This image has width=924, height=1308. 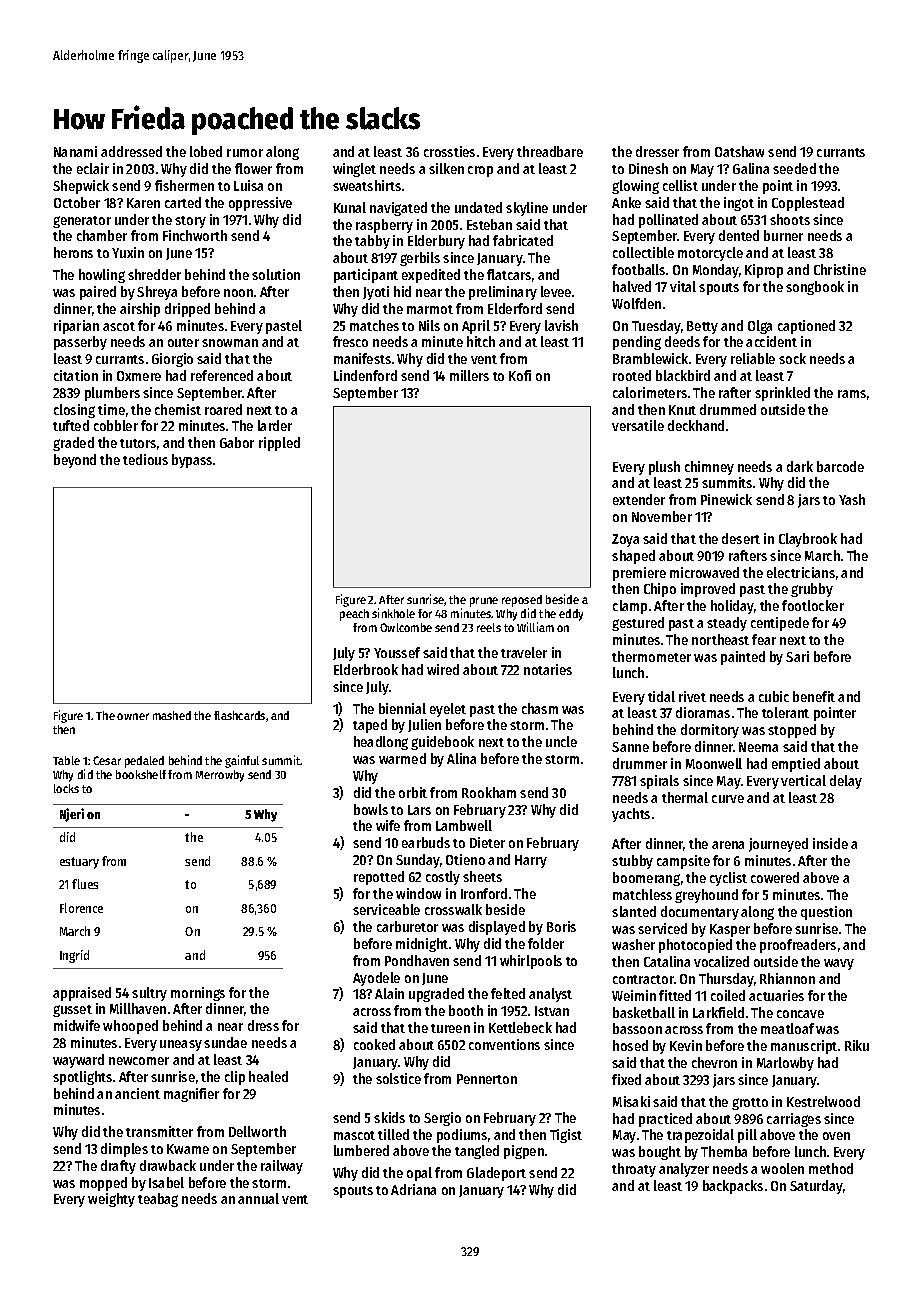 What do you see at coordinates (661, 696) in the image?
I see `tidal` at bounding box center [661, 696].
